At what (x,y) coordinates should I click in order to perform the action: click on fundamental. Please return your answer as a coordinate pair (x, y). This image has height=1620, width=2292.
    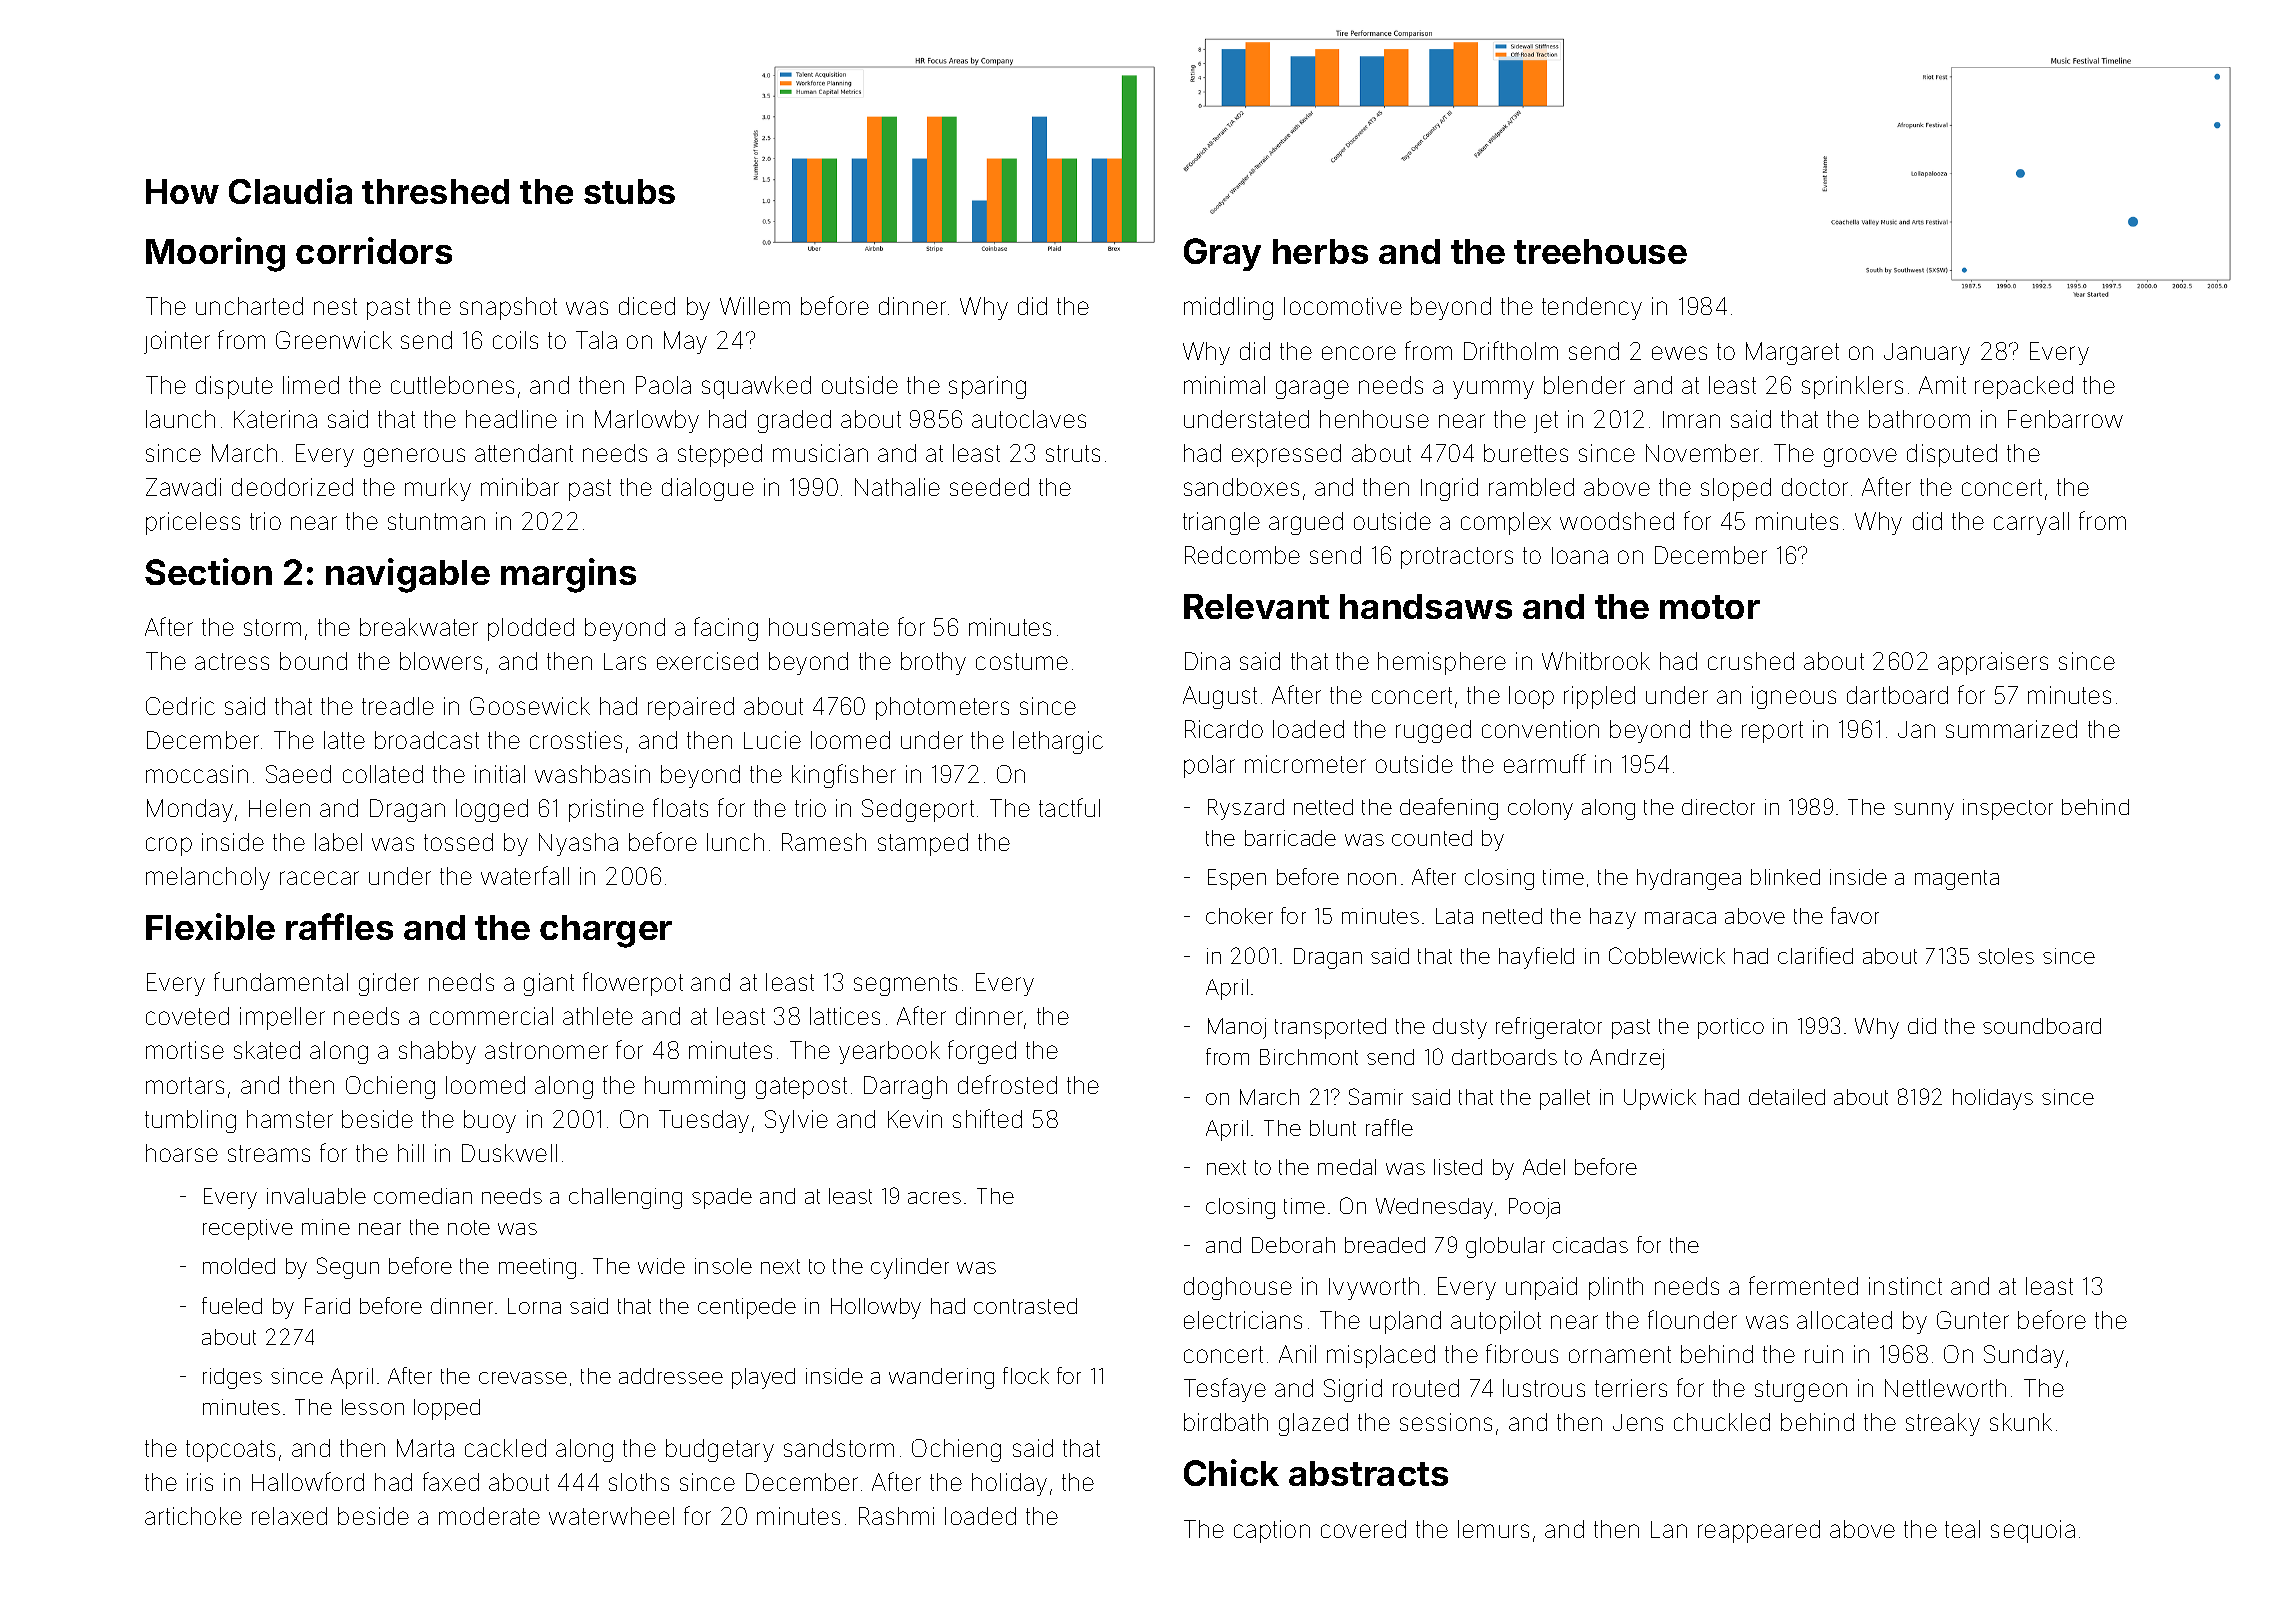
    Looking at the image, I should click on (281, 981).
